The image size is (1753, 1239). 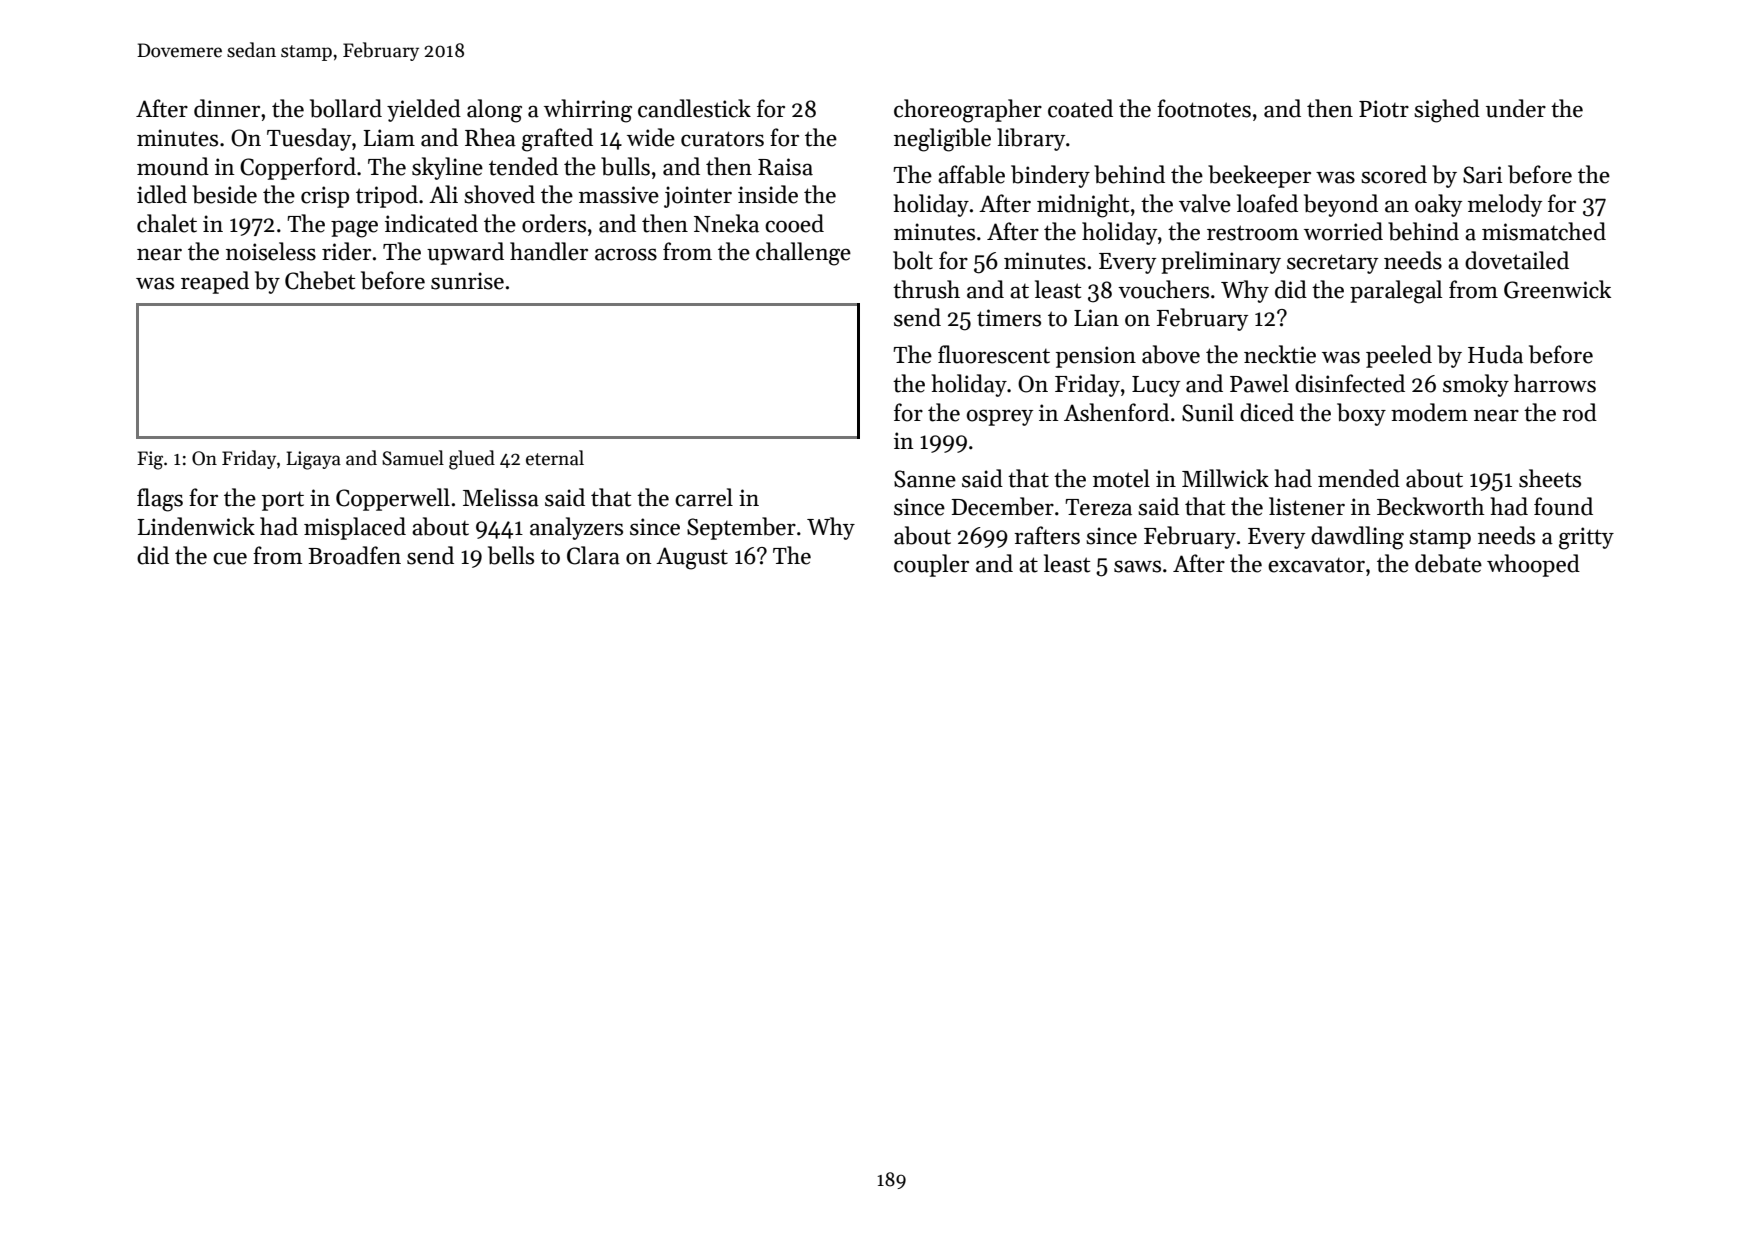 I want to click on reaped, so click(x=215, y=282).
